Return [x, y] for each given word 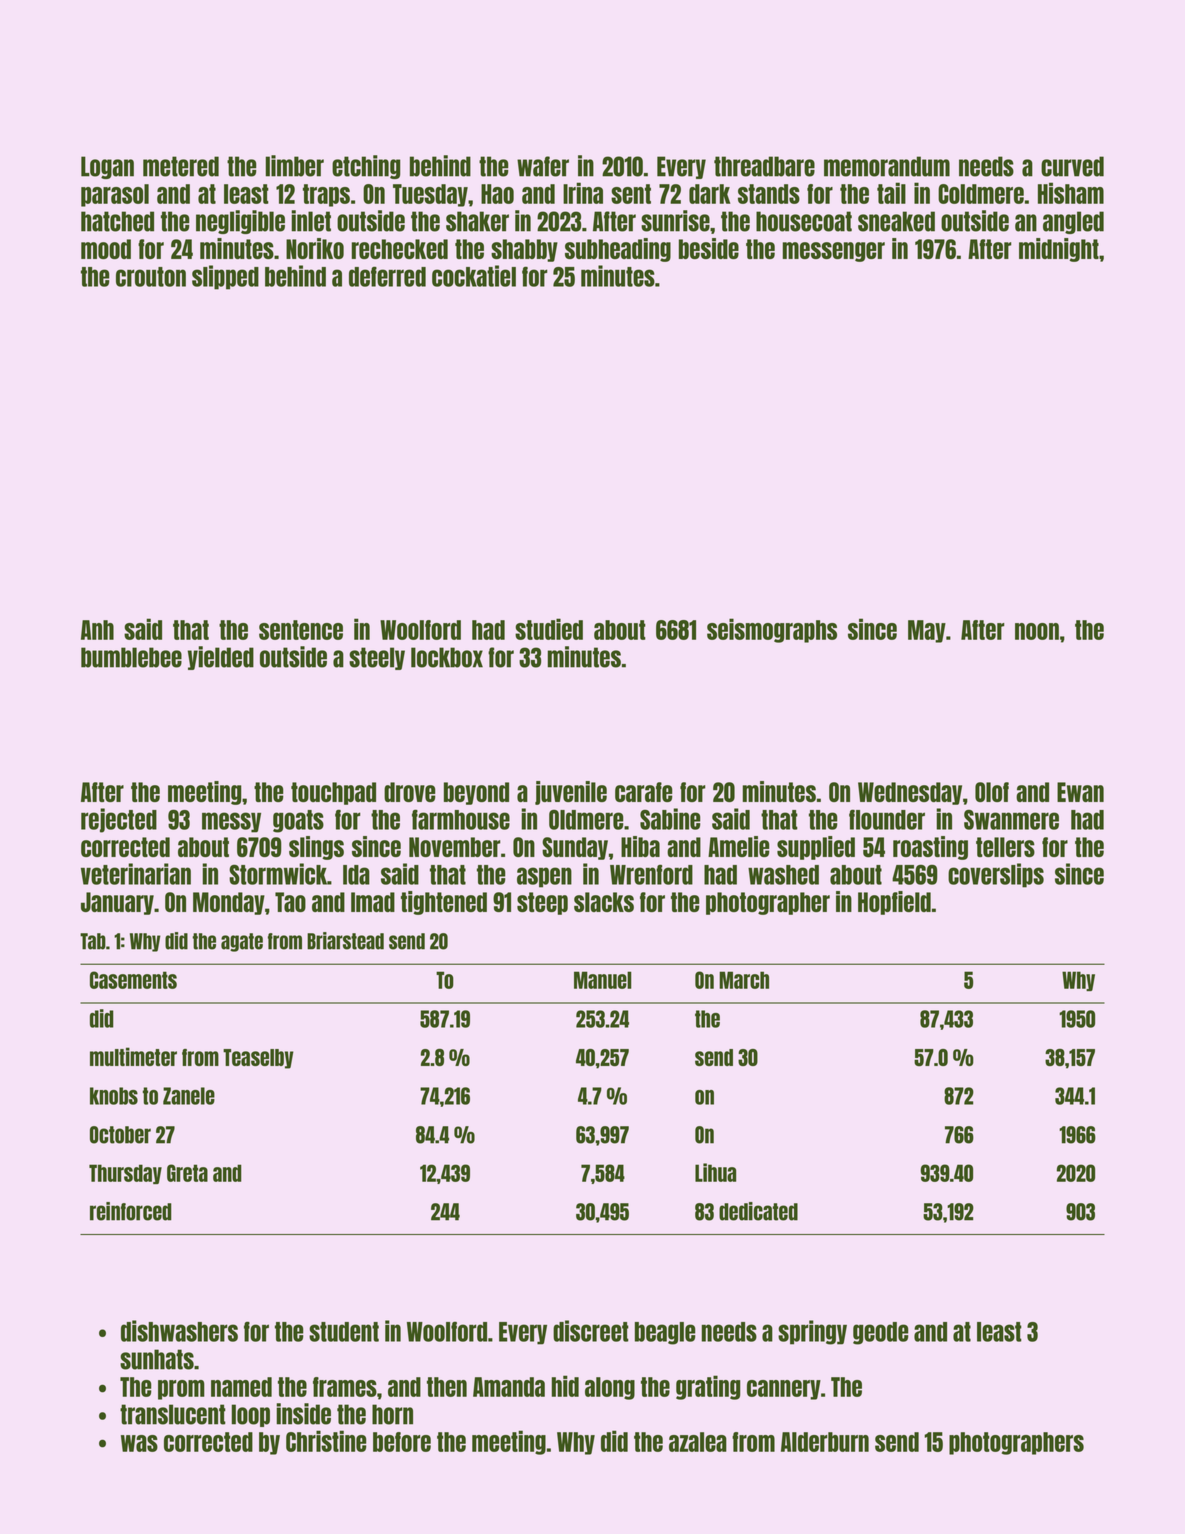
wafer [543, 166]
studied [549, 629]
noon [1037, 631]
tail [891, 193]
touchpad [333, 793]
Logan [107, 167]
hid [565, 1386]
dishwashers [179, 1331]
